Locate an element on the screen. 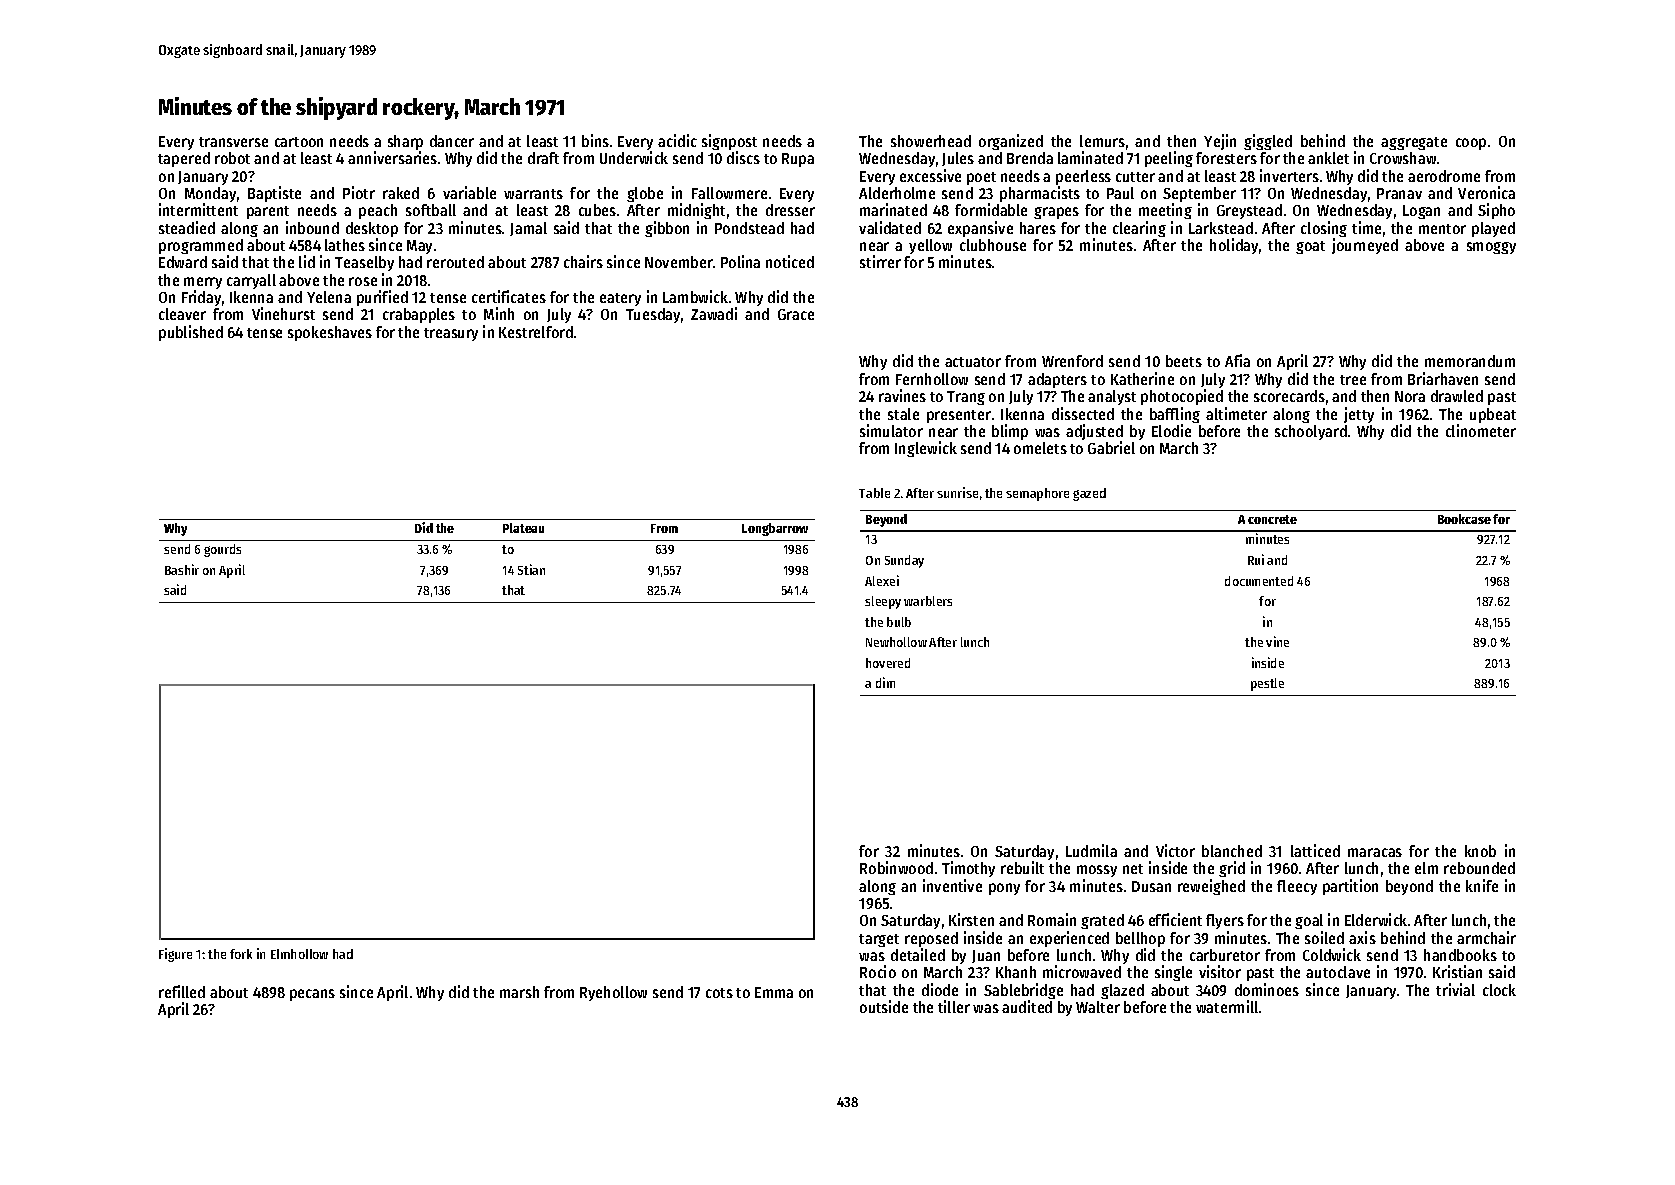 Image resolution: width=1675 pixels, height=1185 pixels. inbound is located at coordinates (312, 227).
